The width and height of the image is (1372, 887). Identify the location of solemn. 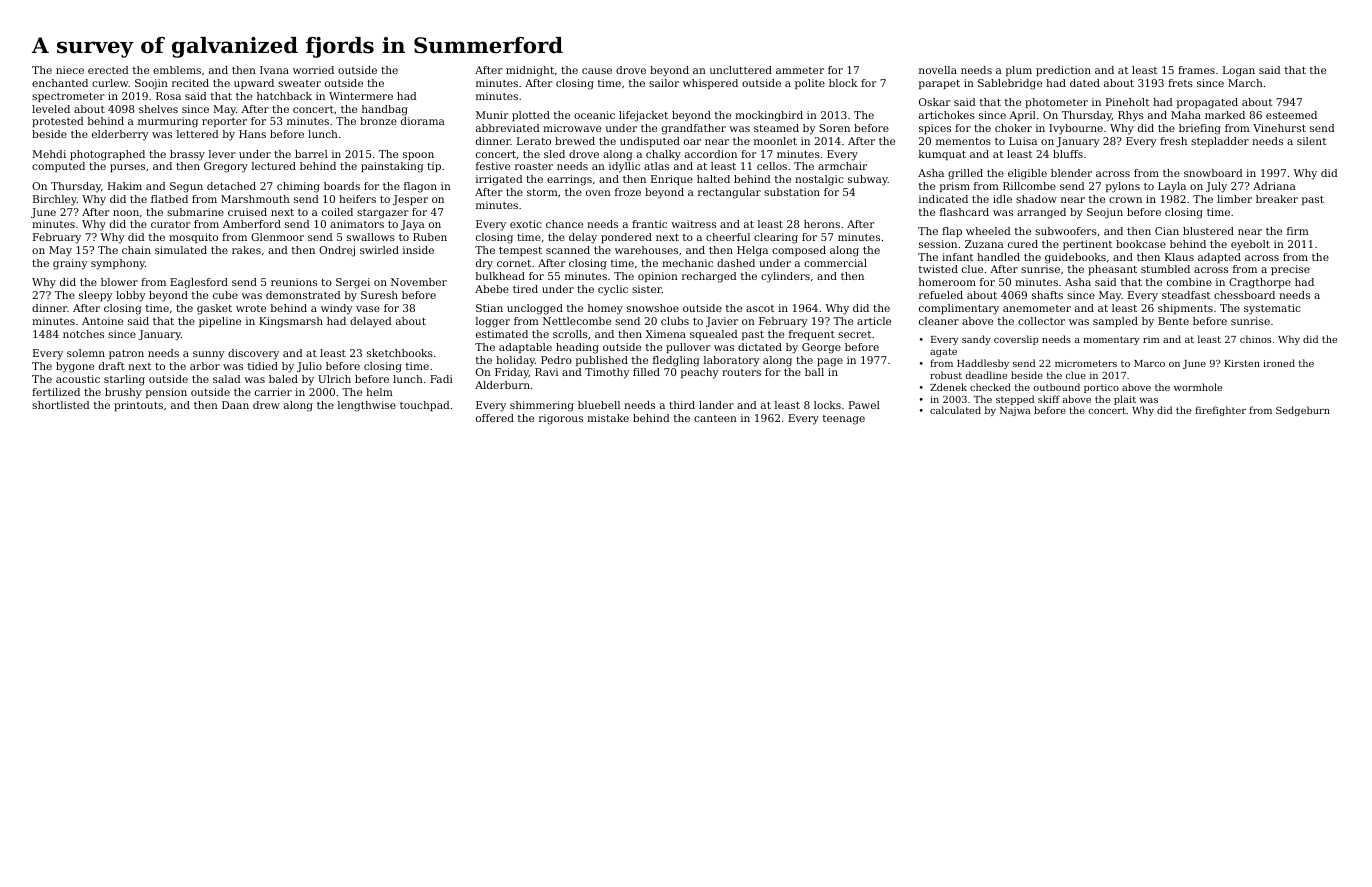
(86, 353).
